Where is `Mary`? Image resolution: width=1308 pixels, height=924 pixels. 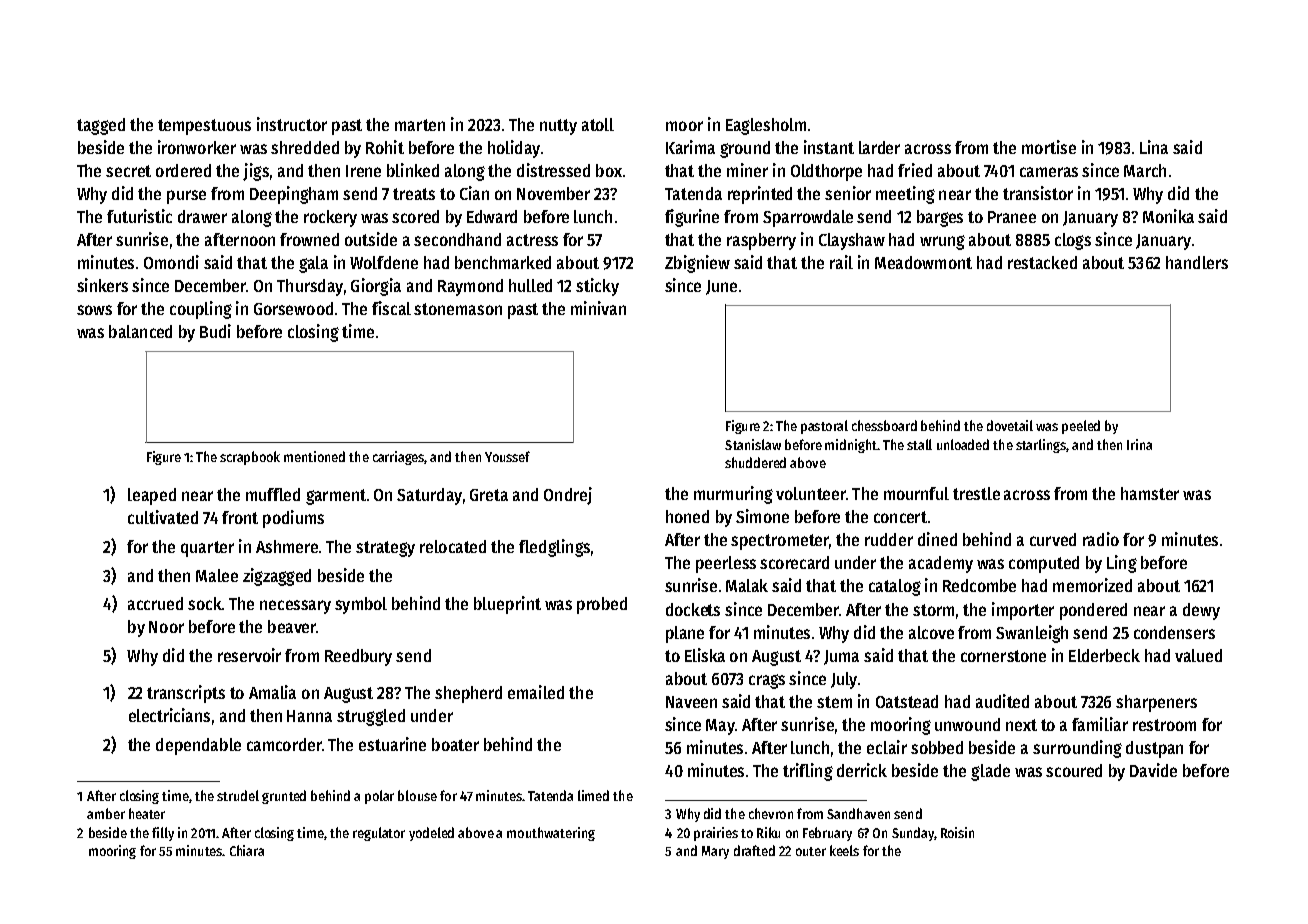
Mary is located at coordinates (715, 852).
